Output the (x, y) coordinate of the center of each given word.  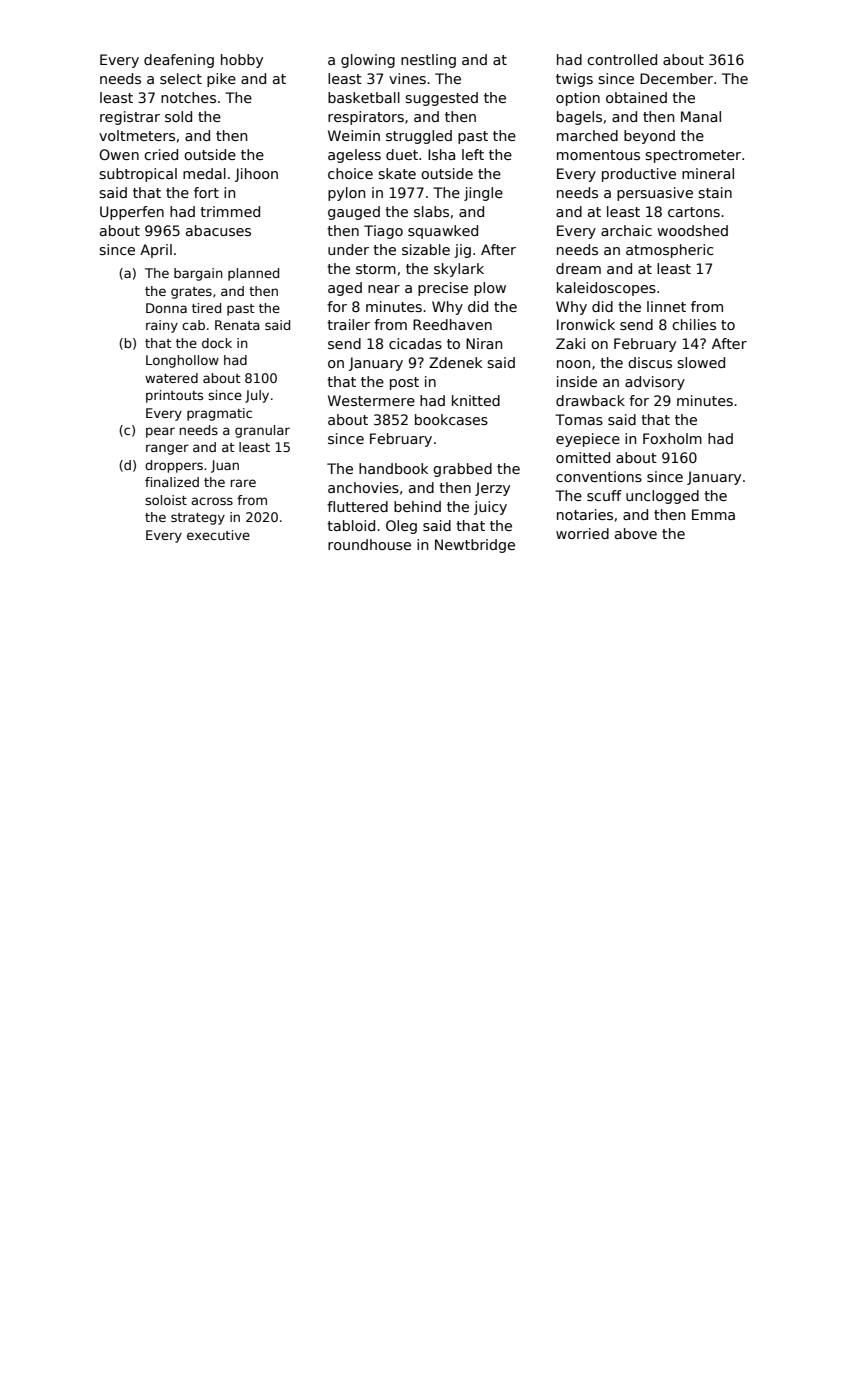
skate (397, 173)
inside (577, 381)
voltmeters (137, 135)
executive (218, 535)
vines (407, 78)
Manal (701, 116)
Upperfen (132, 213)
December (676, 78)
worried (582, 533)
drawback (590, 400)
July (257, 396)
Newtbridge (475, 546)
